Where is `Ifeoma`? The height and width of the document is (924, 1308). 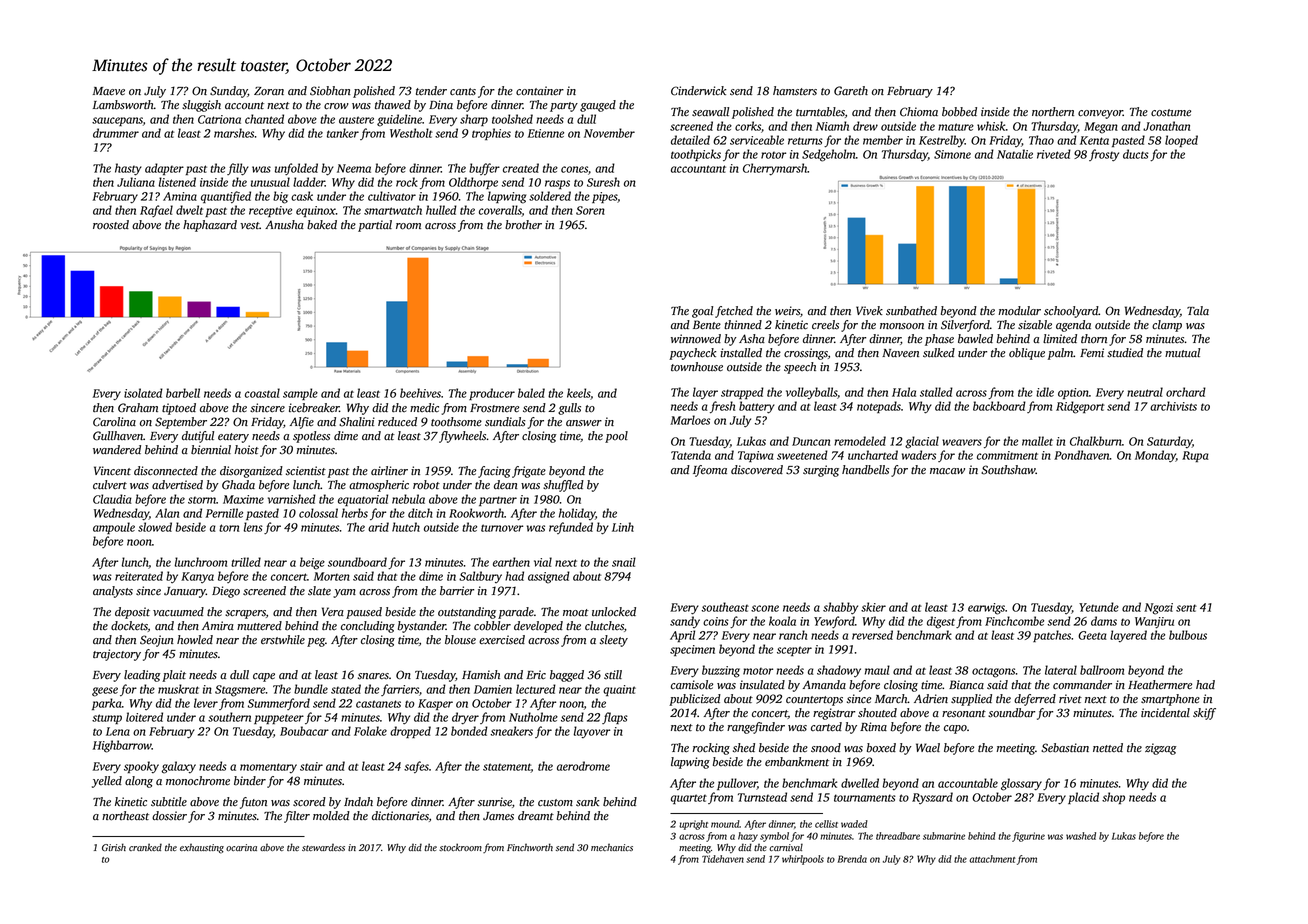
Ifeoma is located at coordinates (710, 471).
